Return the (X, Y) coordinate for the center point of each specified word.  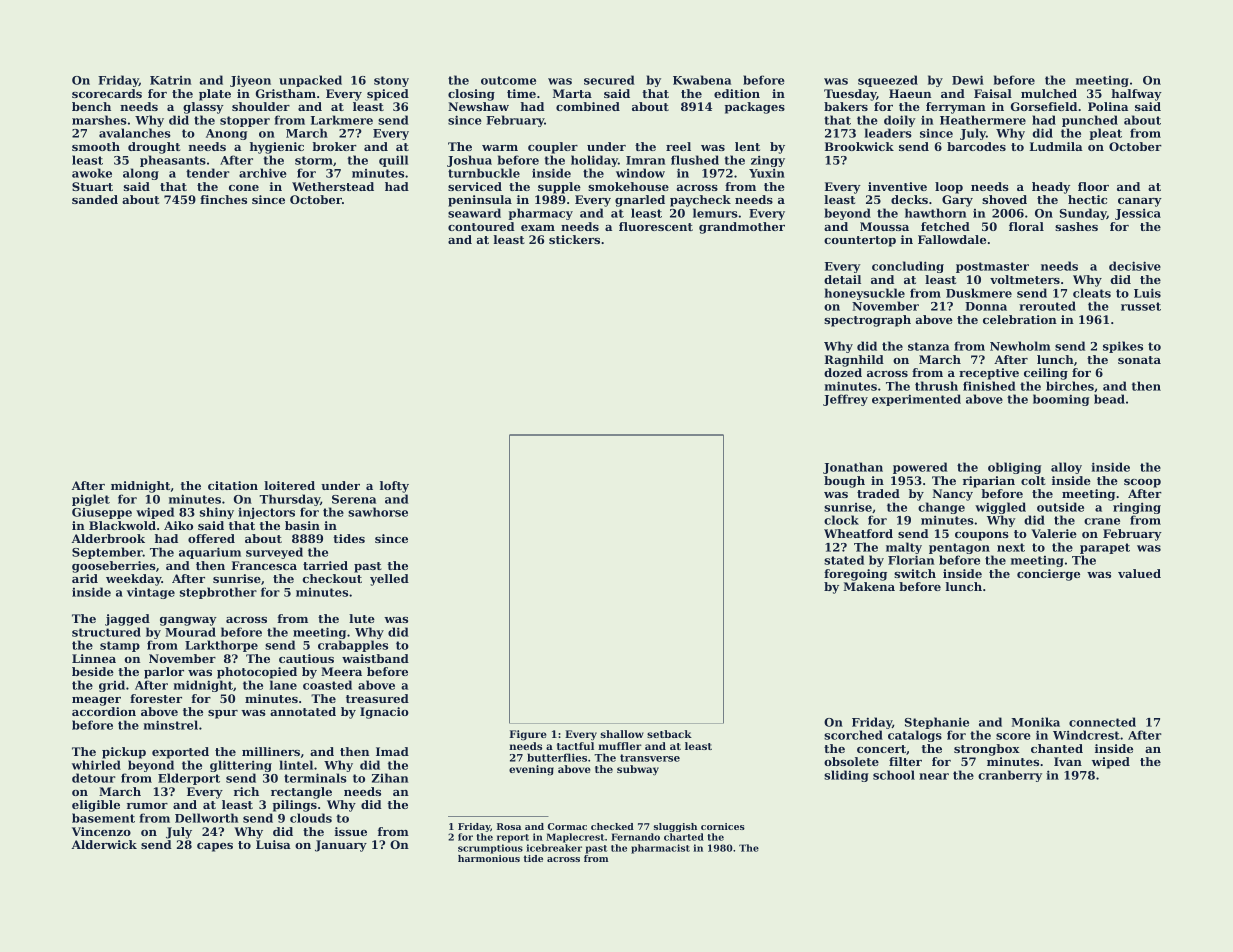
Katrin (170, 80)
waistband (375, 658)
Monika (1035, 722)
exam (538, 228)
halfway (1136, 95)
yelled (389, 580)
